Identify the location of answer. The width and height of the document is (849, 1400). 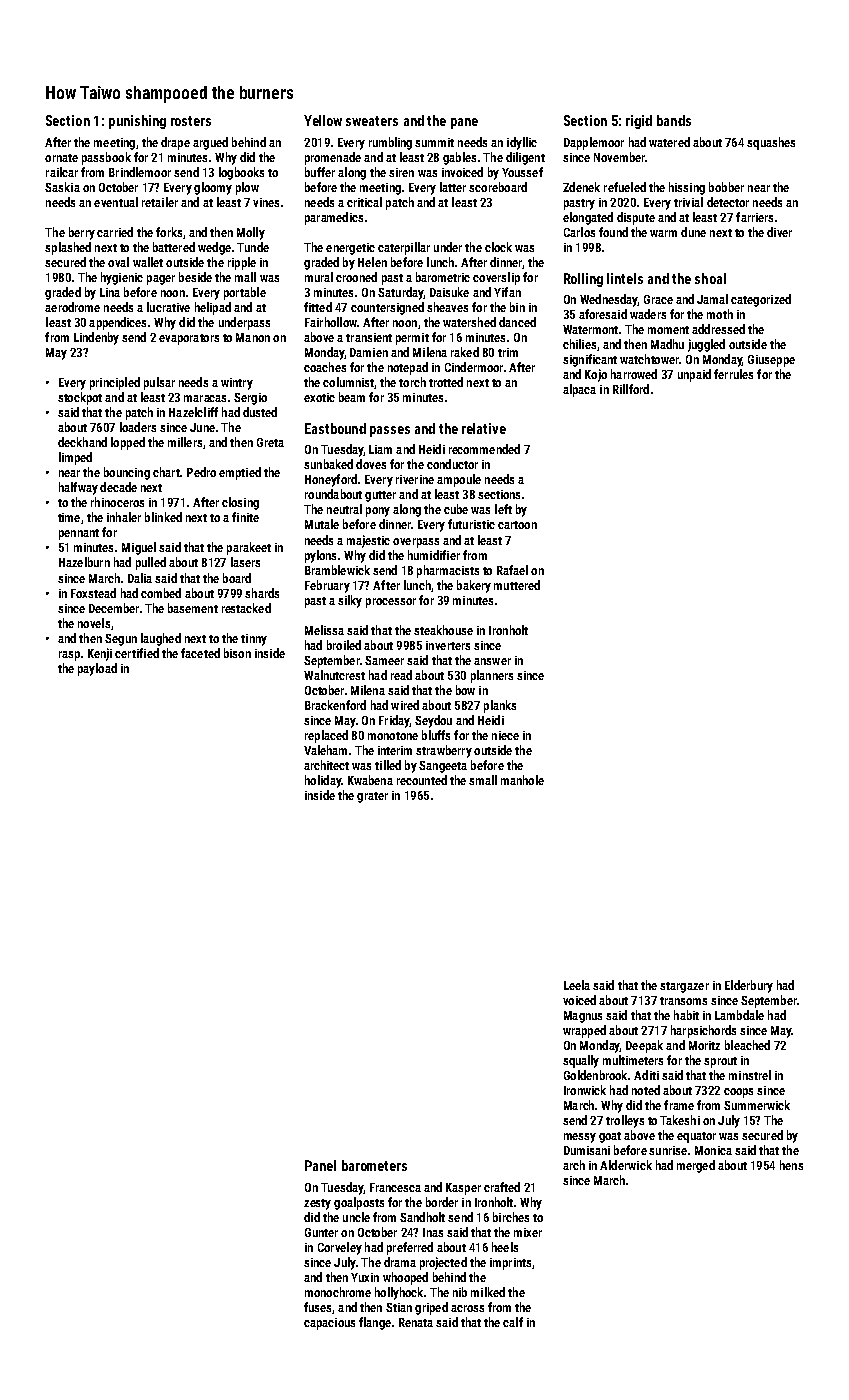
(492, 661).
